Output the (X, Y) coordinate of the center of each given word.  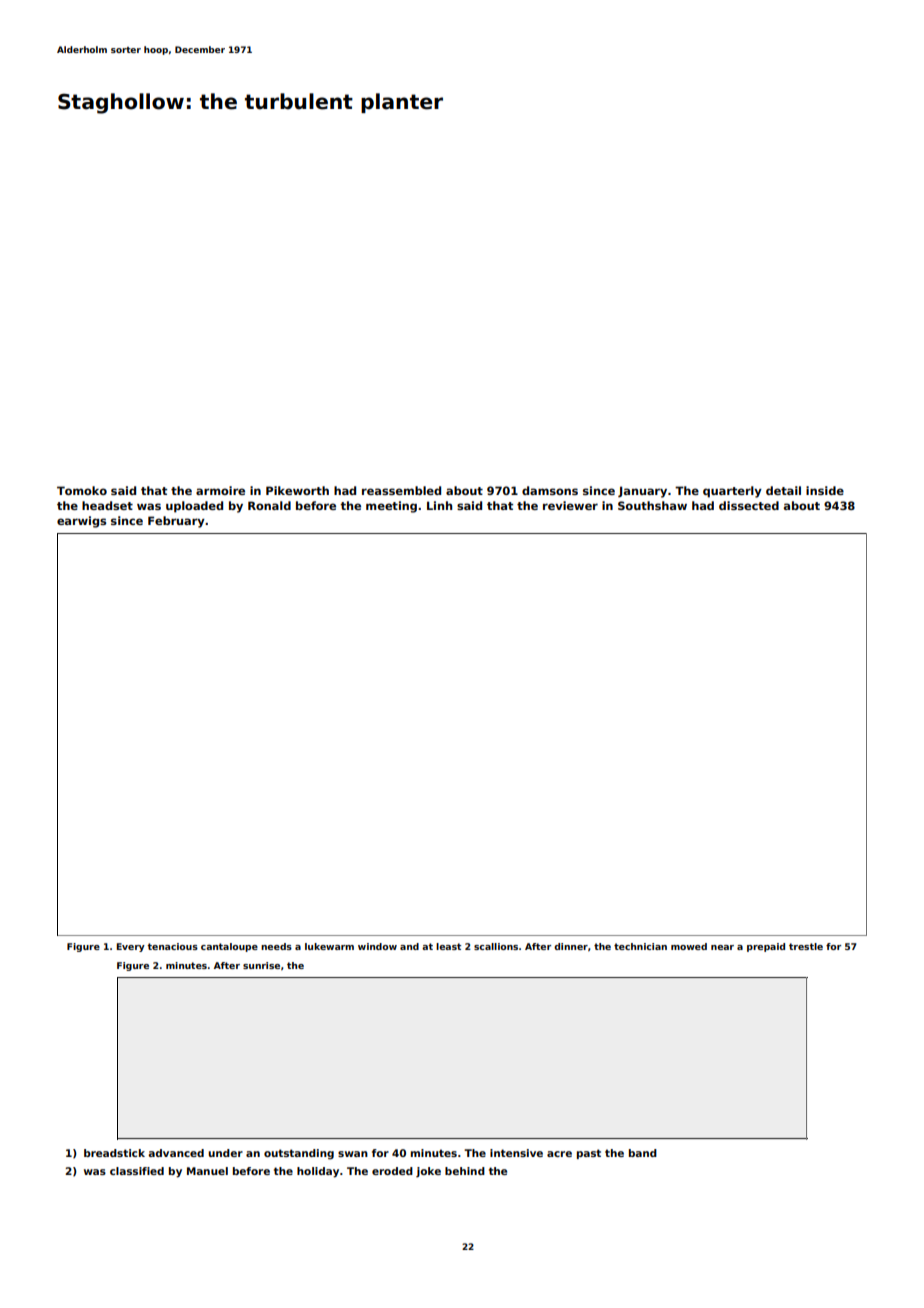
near (722, 947)
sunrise (261, 965)
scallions (496, 946)
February (176, 522)
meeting (391, 507)
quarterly (732, 492)
